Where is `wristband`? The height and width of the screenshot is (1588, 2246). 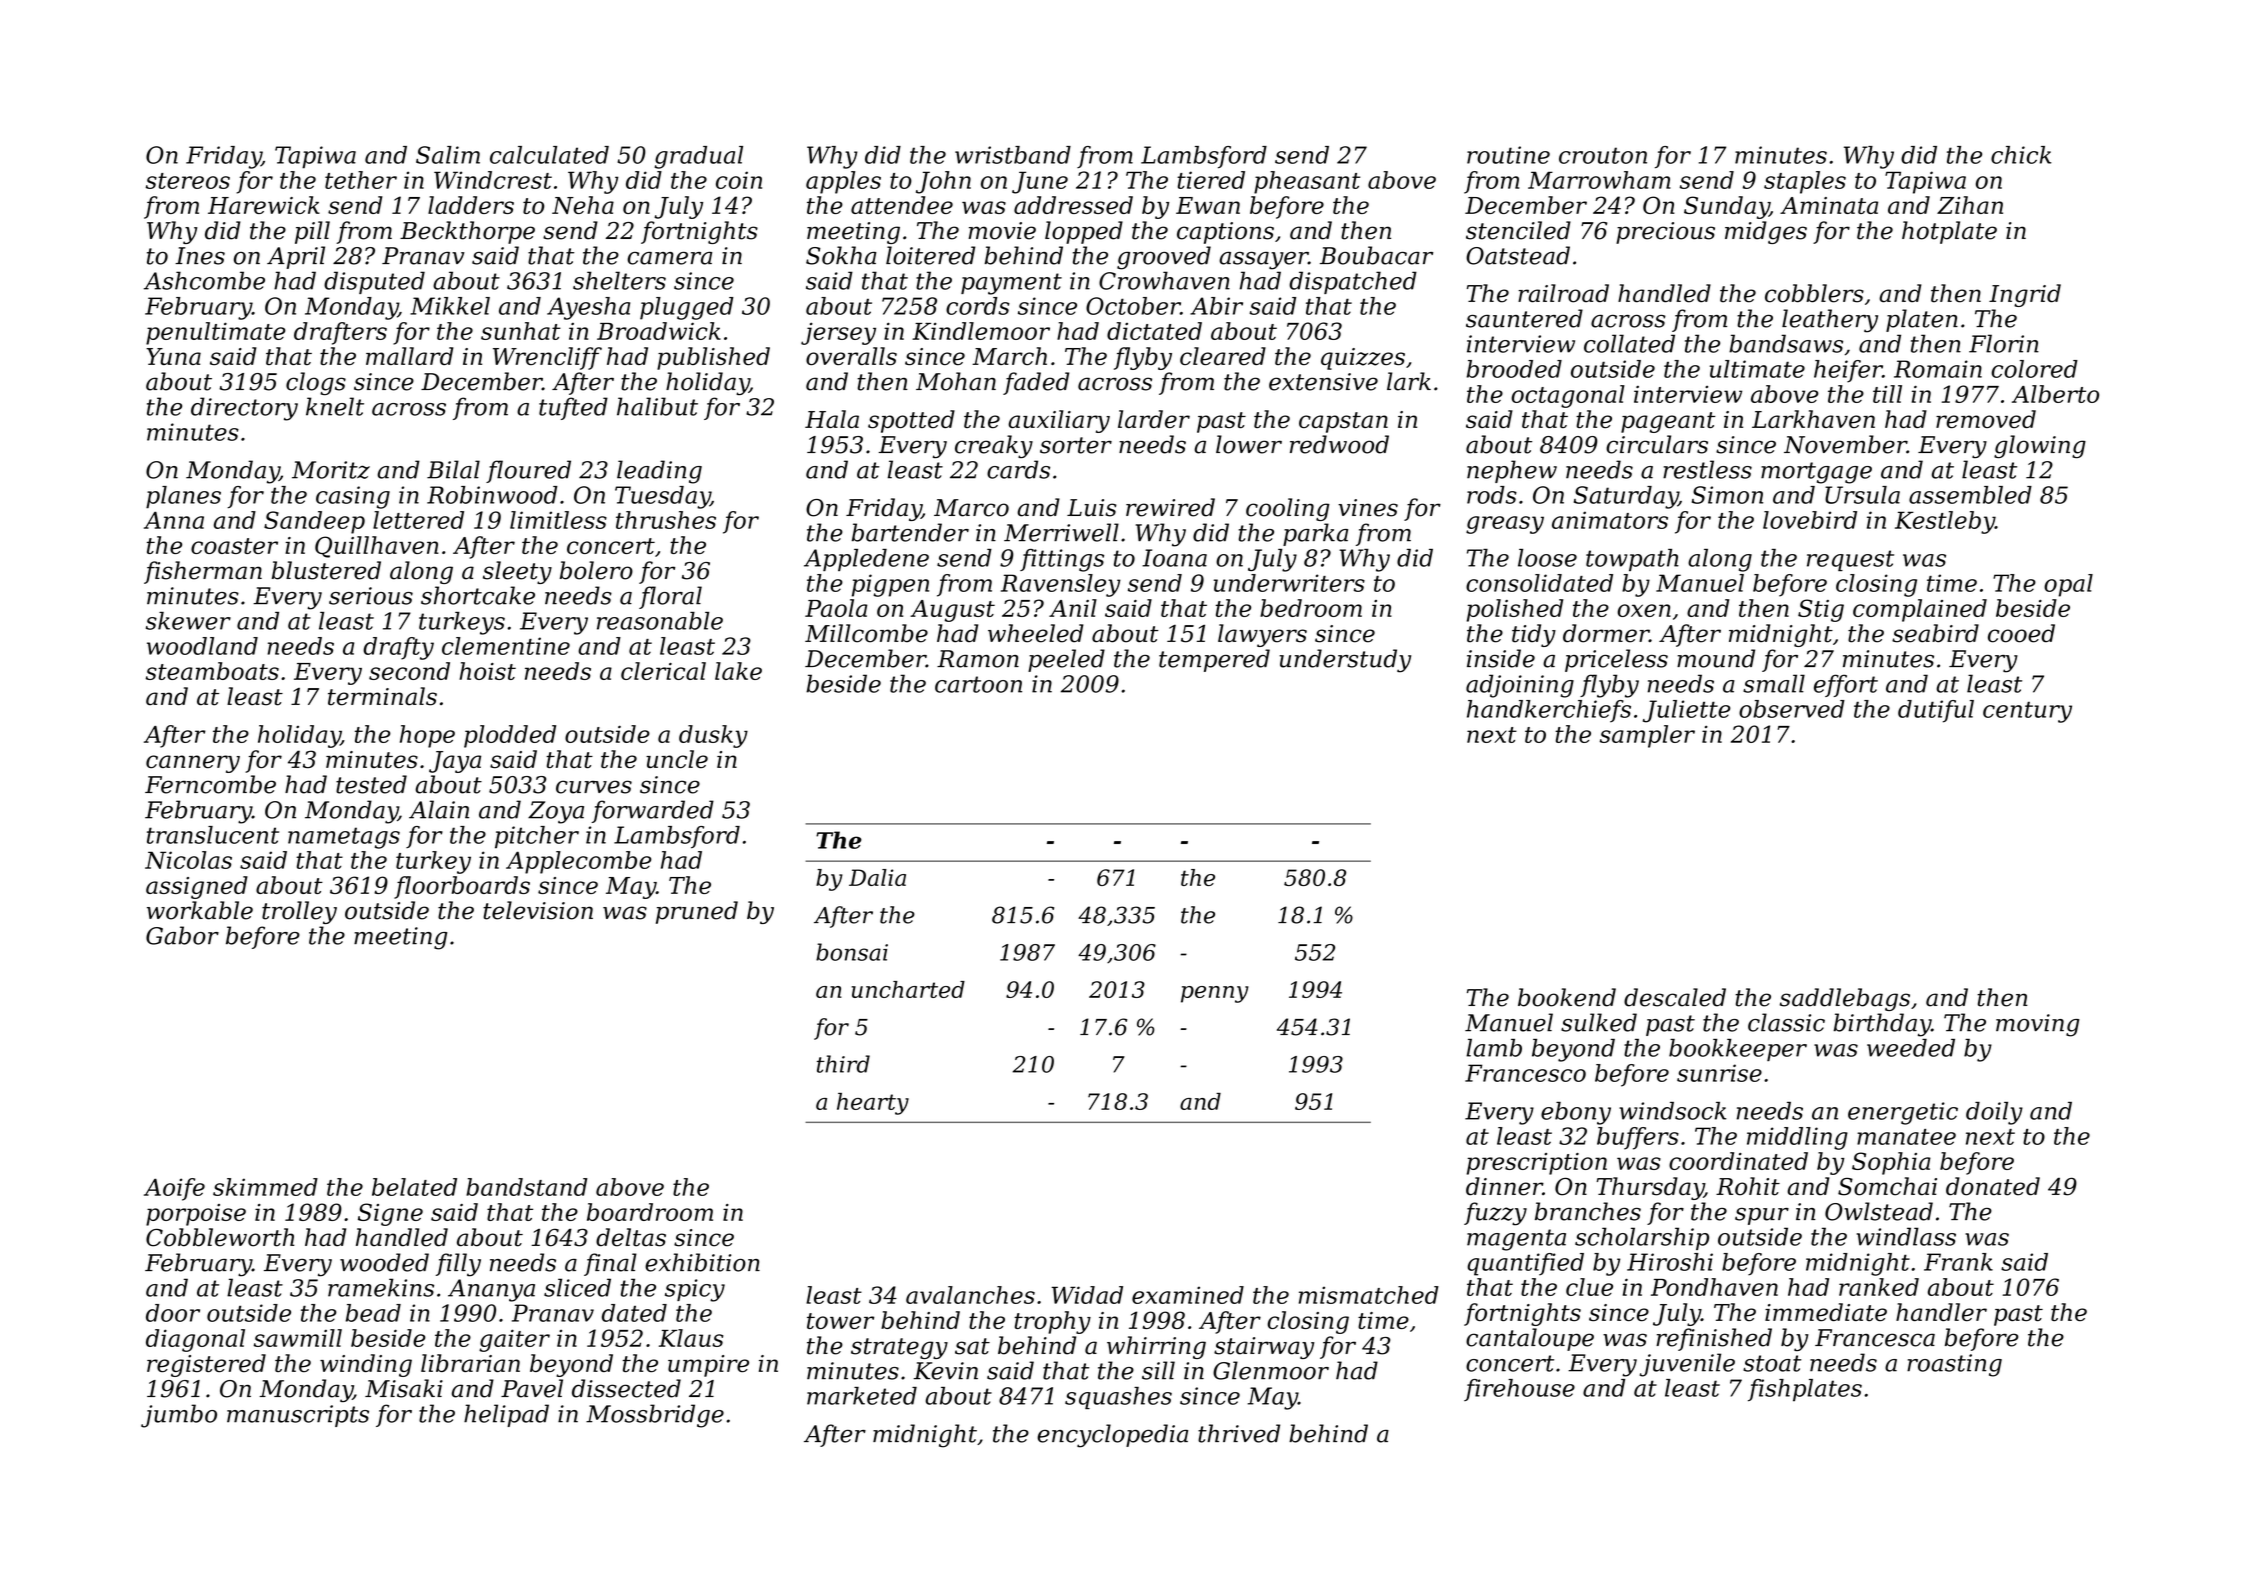
wristband is located at coordinates (1013, 155).
